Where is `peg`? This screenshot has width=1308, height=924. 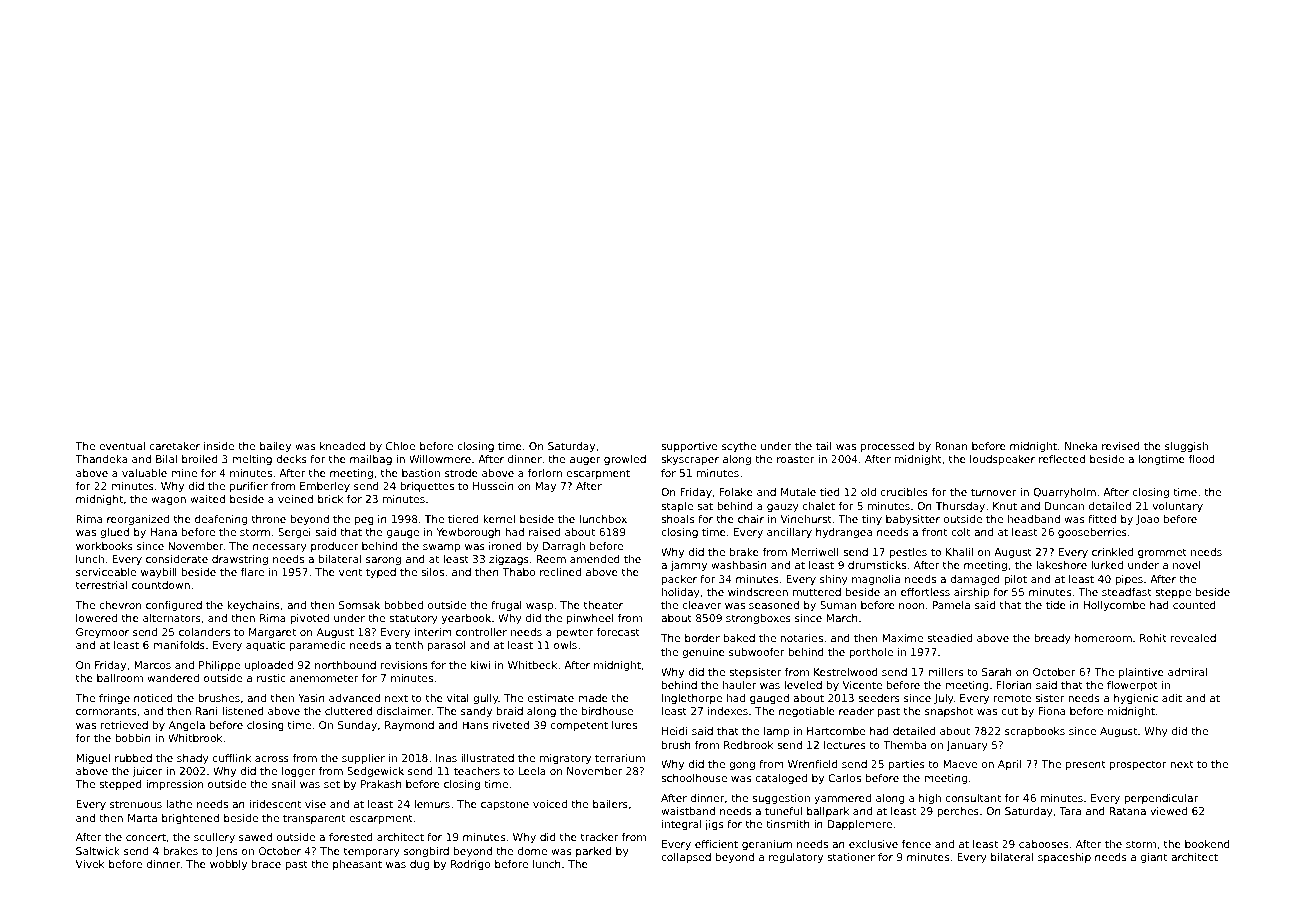 peg is located at coordinates (364, 521).
